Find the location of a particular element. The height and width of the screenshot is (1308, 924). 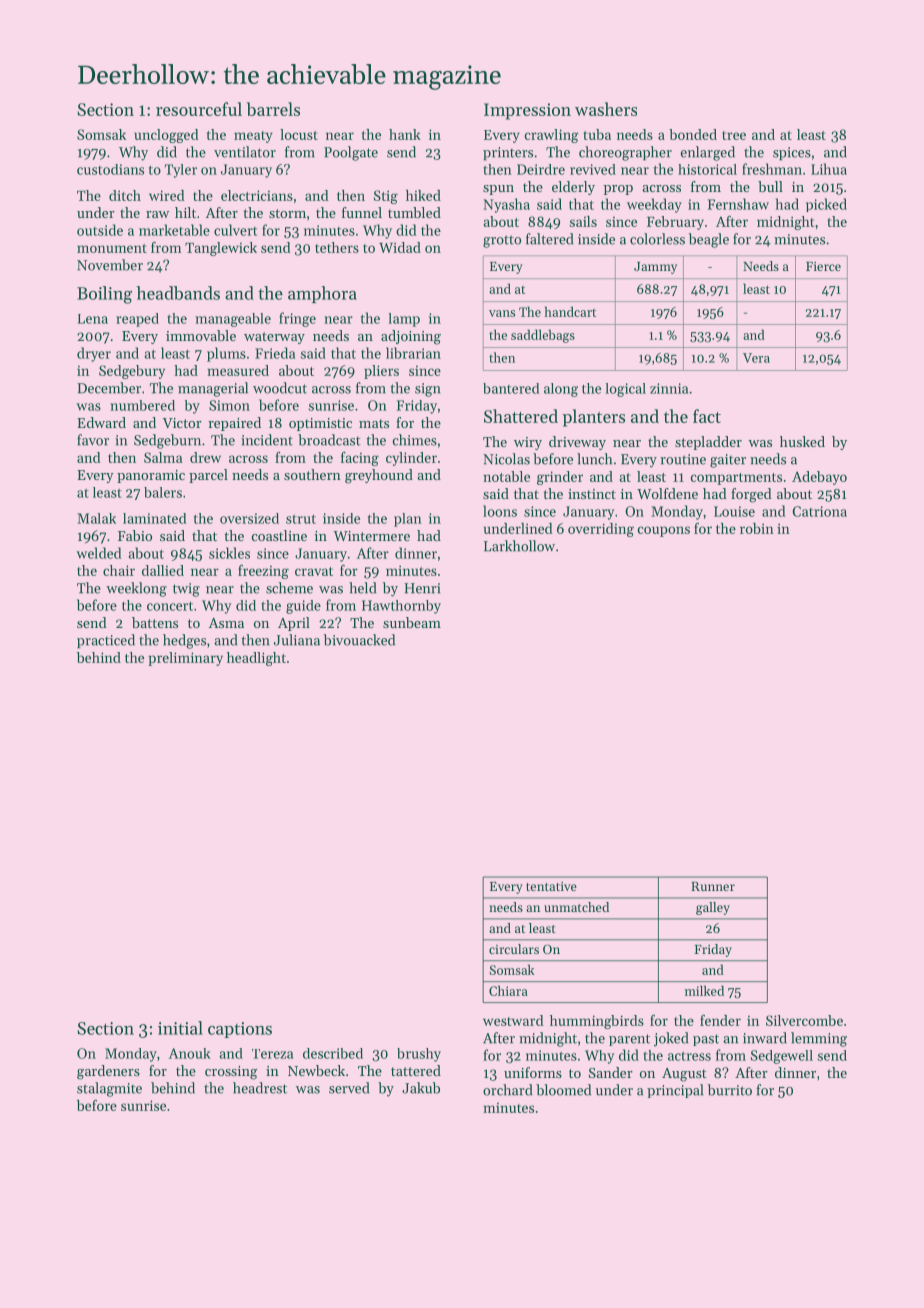

served is located at coordinates (349, 1088).
